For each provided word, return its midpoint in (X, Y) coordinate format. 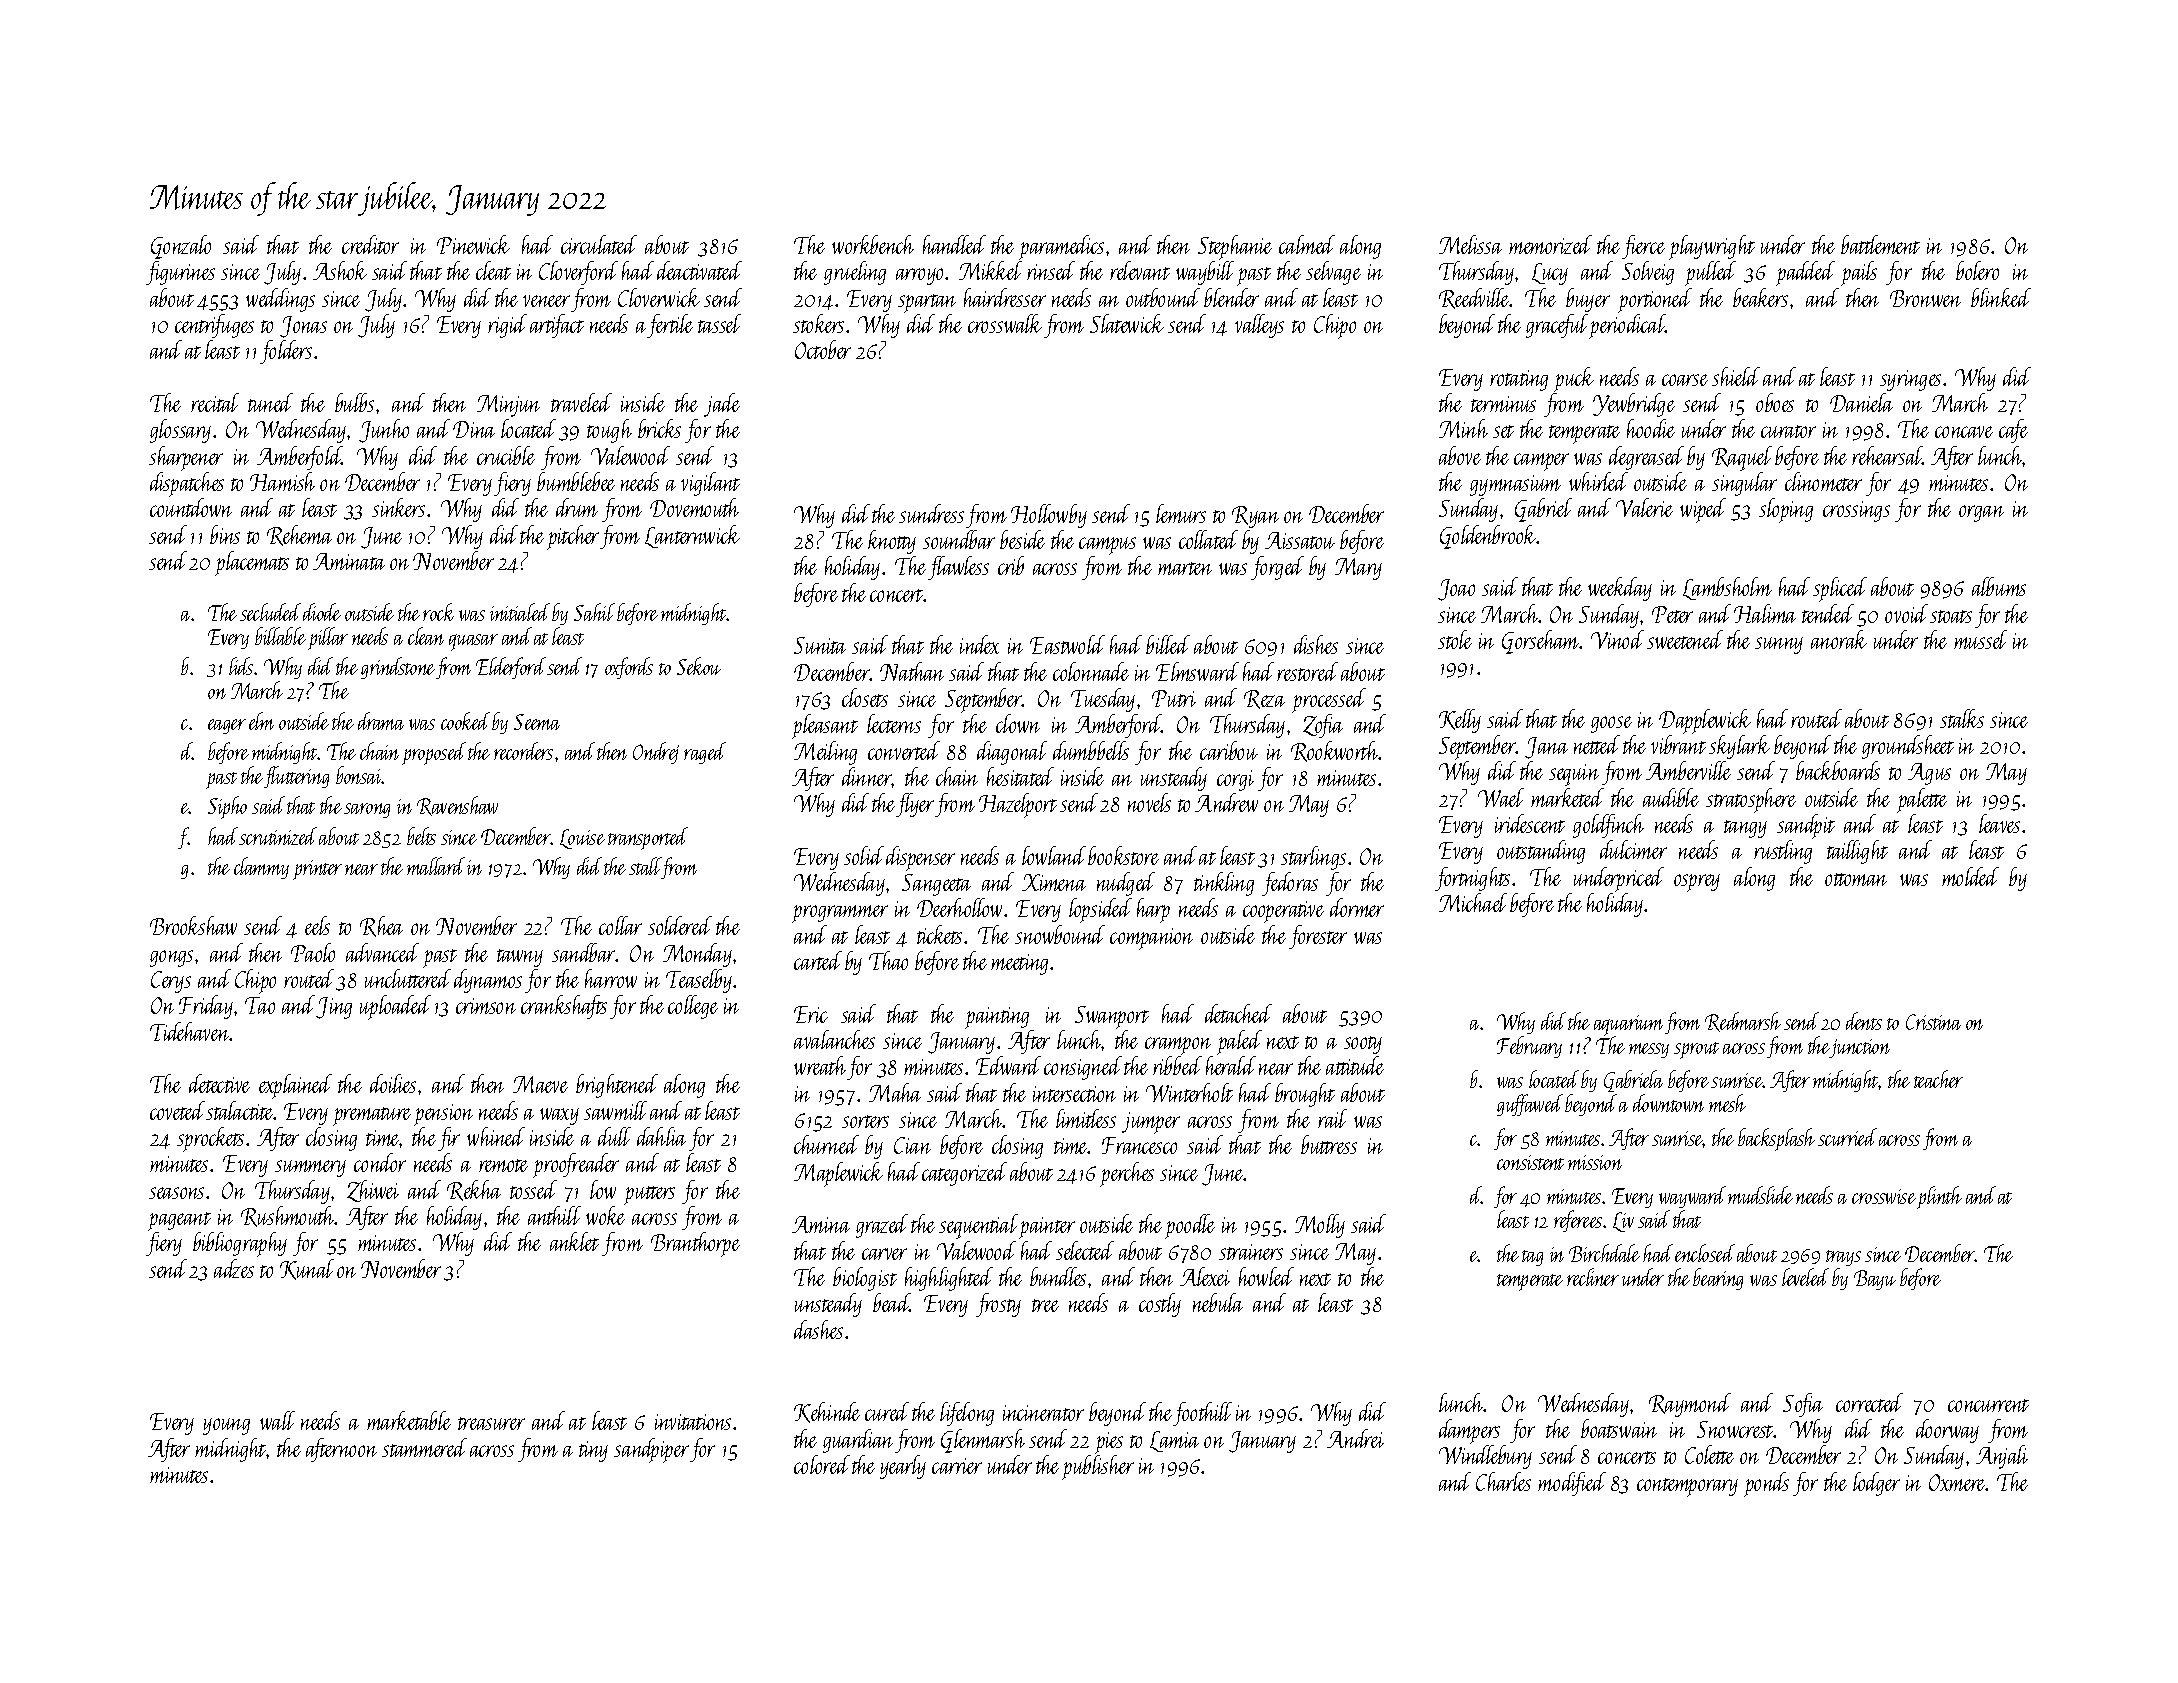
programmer (840, 914)
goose (1611, 724)
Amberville (1688, 770)
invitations (693, 1422)
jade (722, 405)
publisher (1098, 1467)
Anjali (2002, 1457)
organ (1981, 513)
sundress (931, 513)
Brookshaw (193, 925)
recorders (523, 751)
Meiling (825, 753)
